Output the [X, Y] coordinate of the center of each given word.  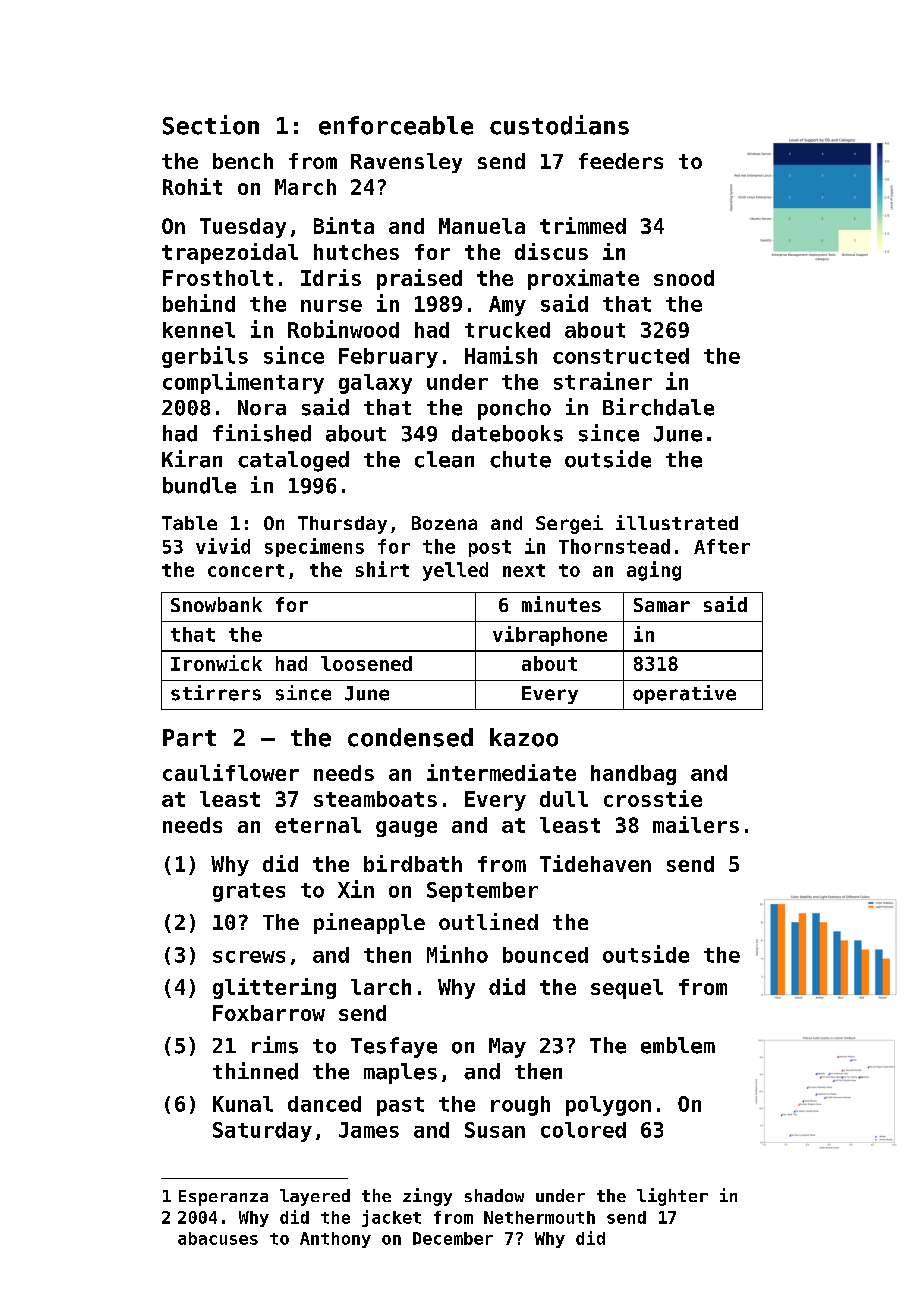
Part [189, 738]
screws [249, 957]
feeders [621, 161]
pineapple [369, 923]
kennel [199, 330]
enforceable [396, 125]
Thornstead [614, 546]
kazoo [524, 737]
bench [243, 161]
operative [684, 694]
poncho [514, 409]
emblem [678, 1045]
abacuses [218, 1238]
